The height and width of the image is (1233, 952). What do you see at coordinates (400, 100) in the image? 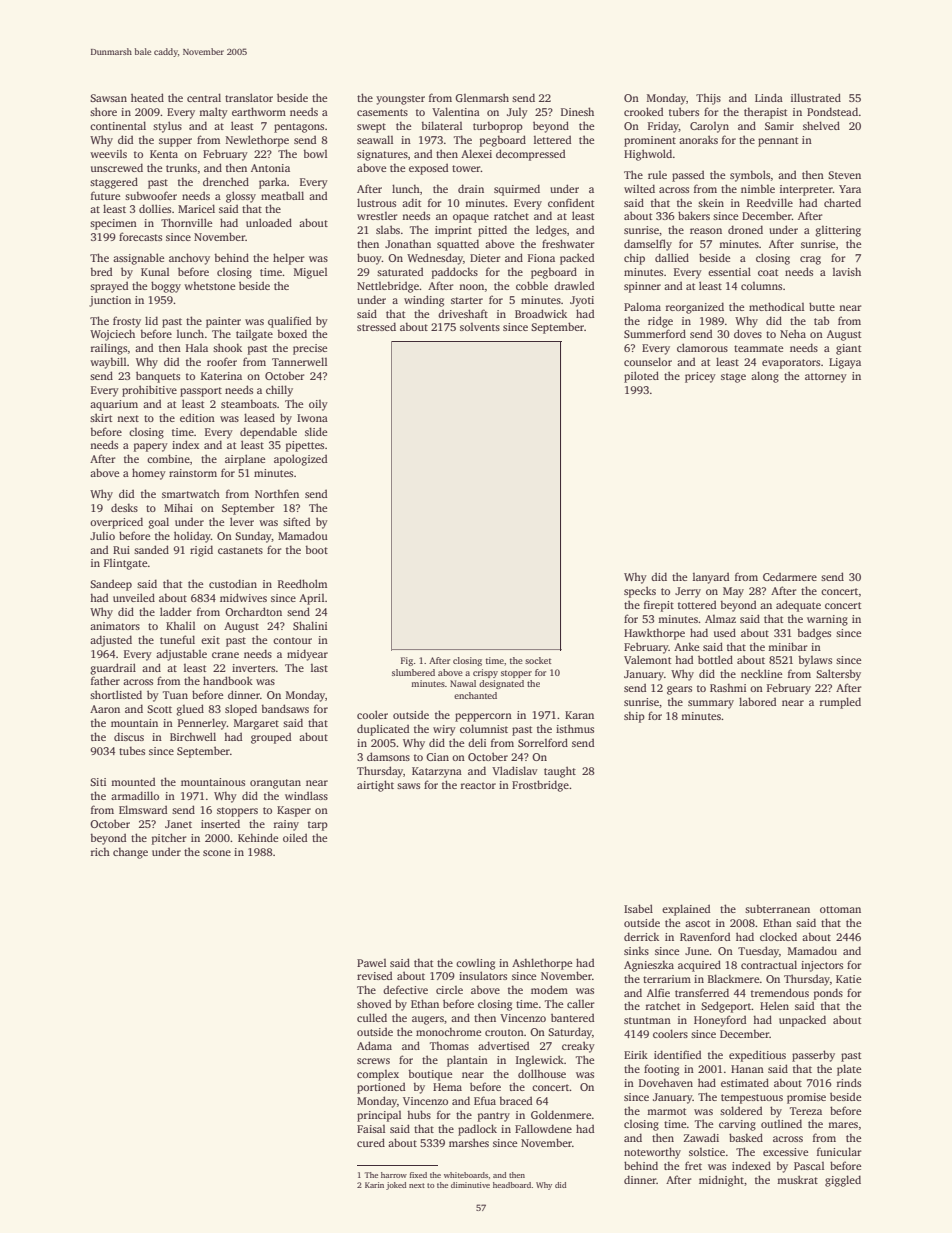
I see `youngster` at bounding box center [400, 100].
